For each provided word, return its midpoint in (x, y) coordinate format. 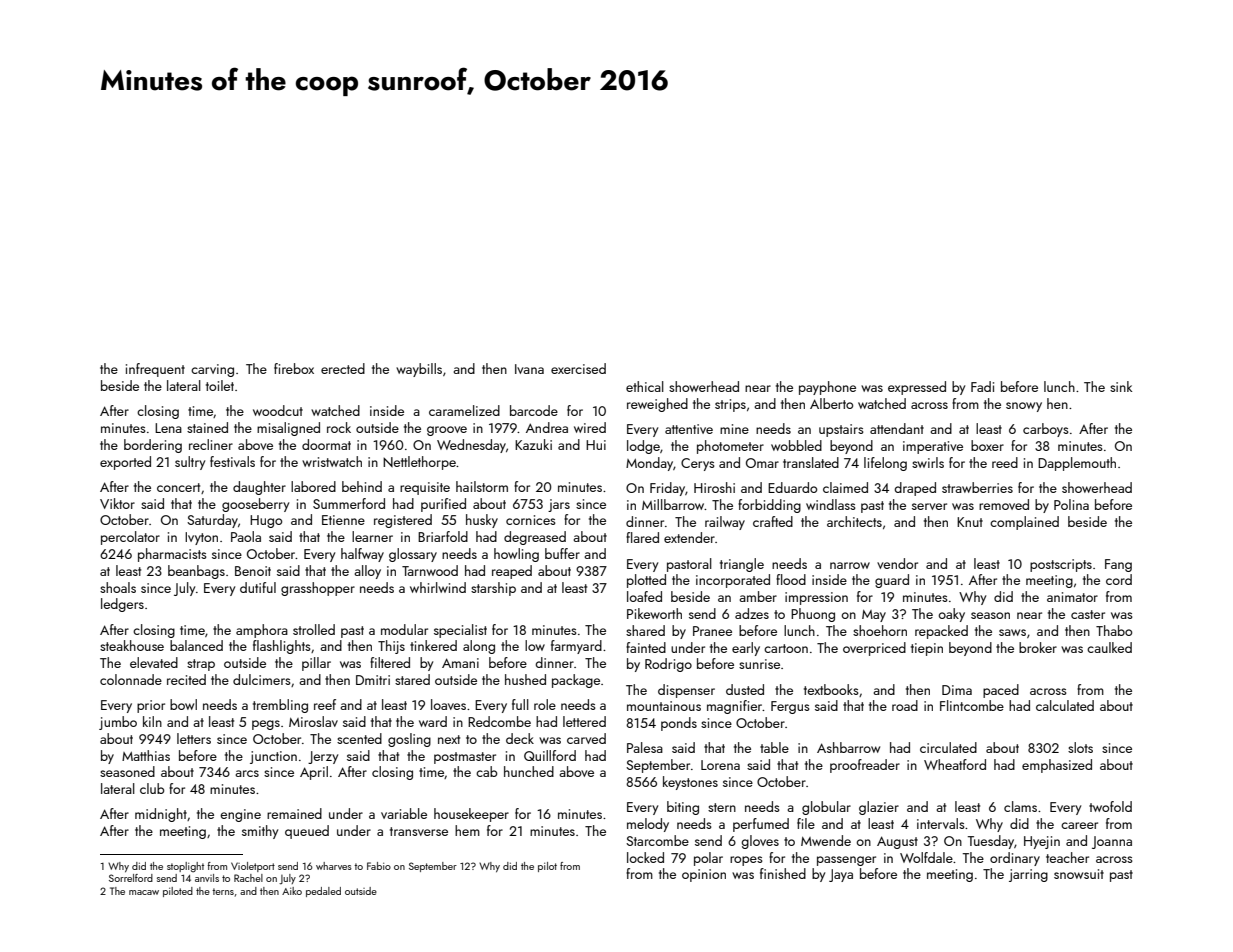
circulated (948, 747)
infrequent (155, 370)
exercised (578, 368)
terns (223, 891)
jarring (1028, 875)
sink (1121, 386)
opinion (704, 875)
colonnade (131, 679)
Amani (460, 663)
